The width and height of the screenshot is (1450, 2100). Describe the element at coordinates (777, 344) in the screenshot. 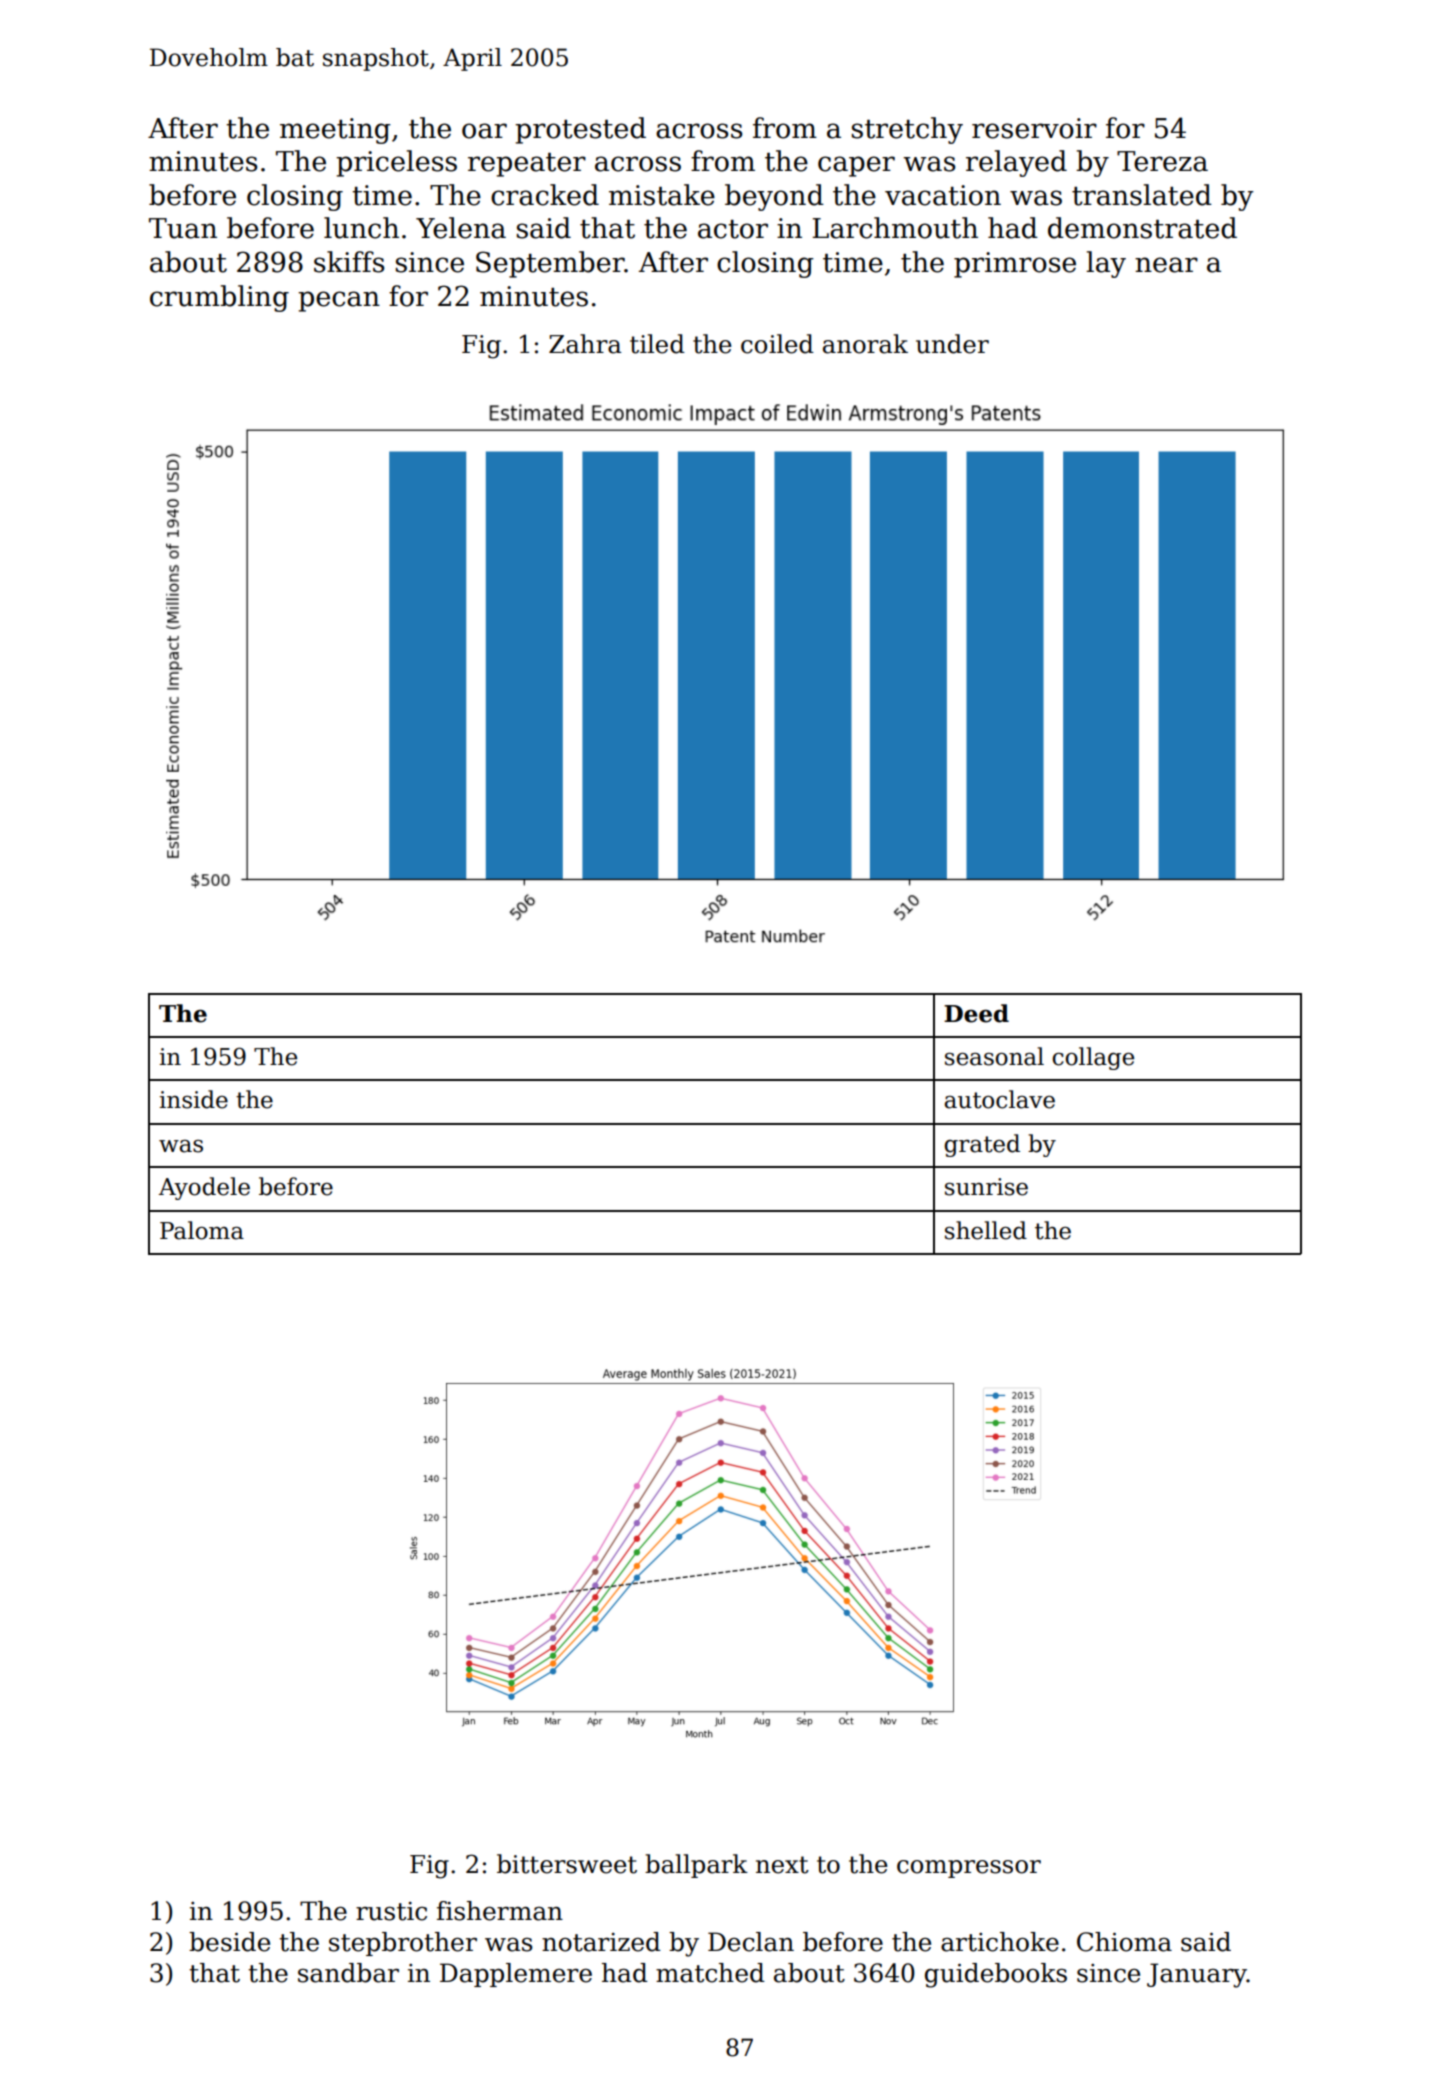

I see `coiled` at that location.
